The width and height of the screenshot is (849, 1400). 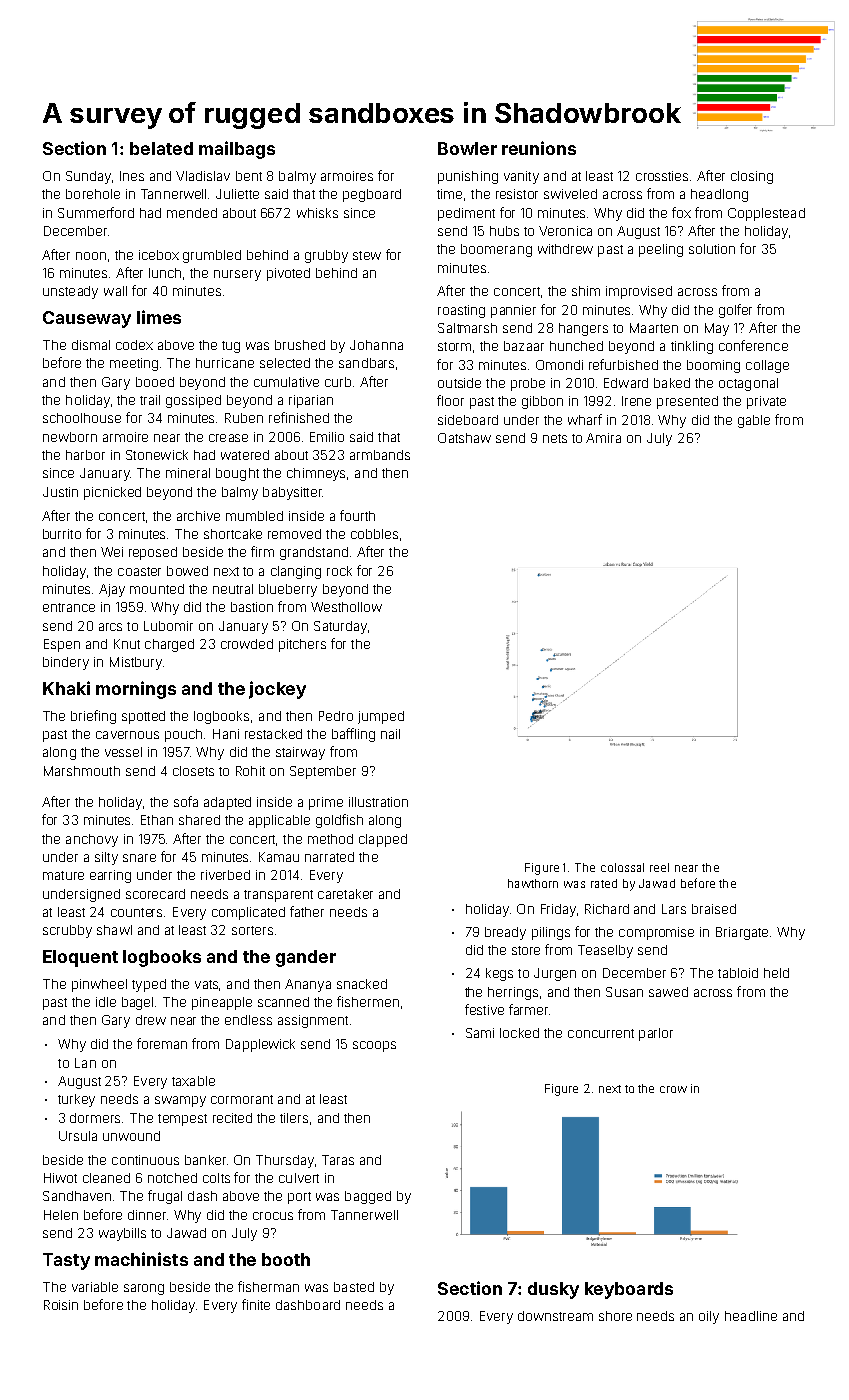 What do you see at coordinates (466, 214) in the screenshot?
I see `pediment` at bounding box center [466, 214].
